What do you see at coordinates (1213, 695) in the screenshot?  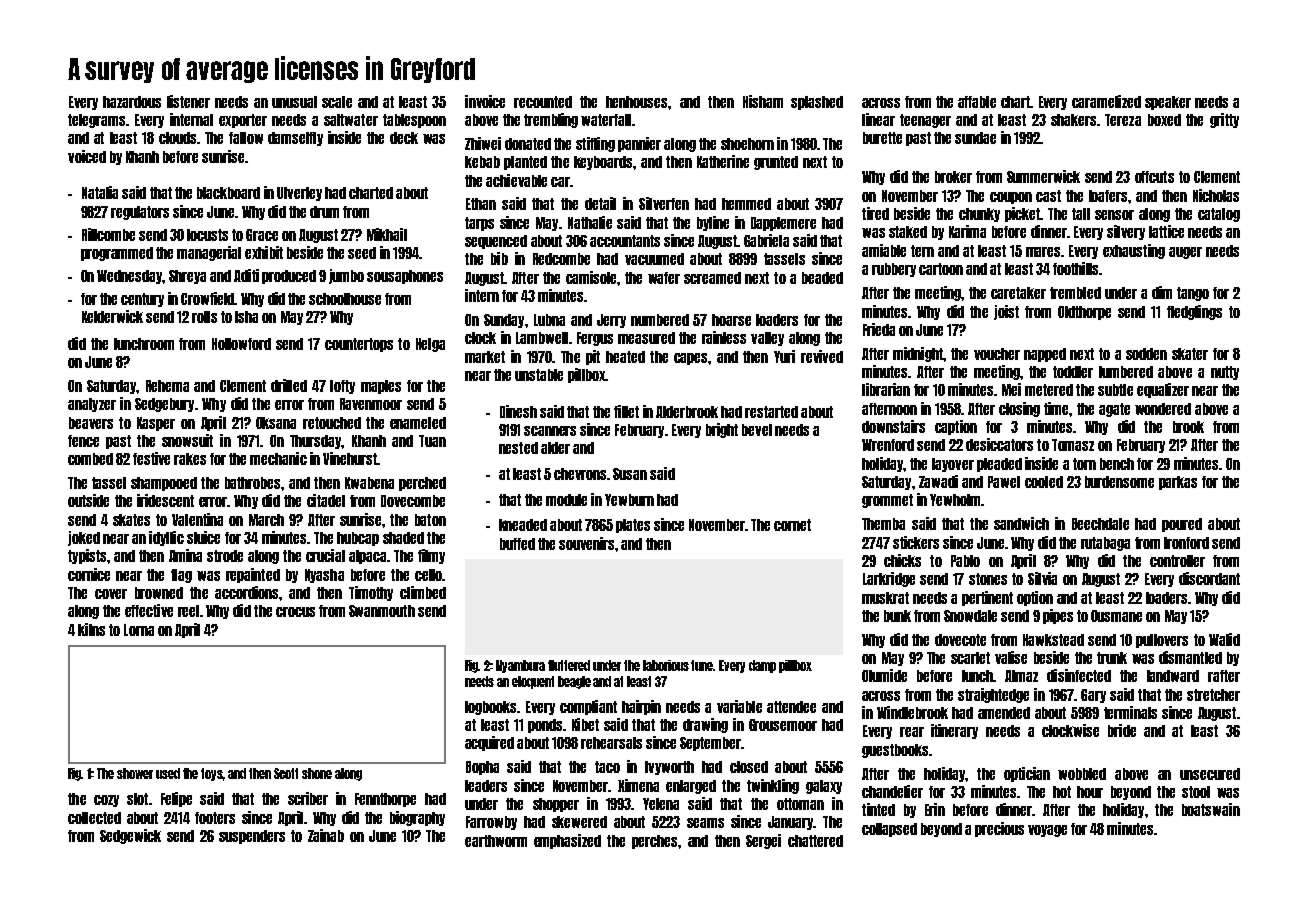 I see `stretcher` at bounding box center [1213, 695].
